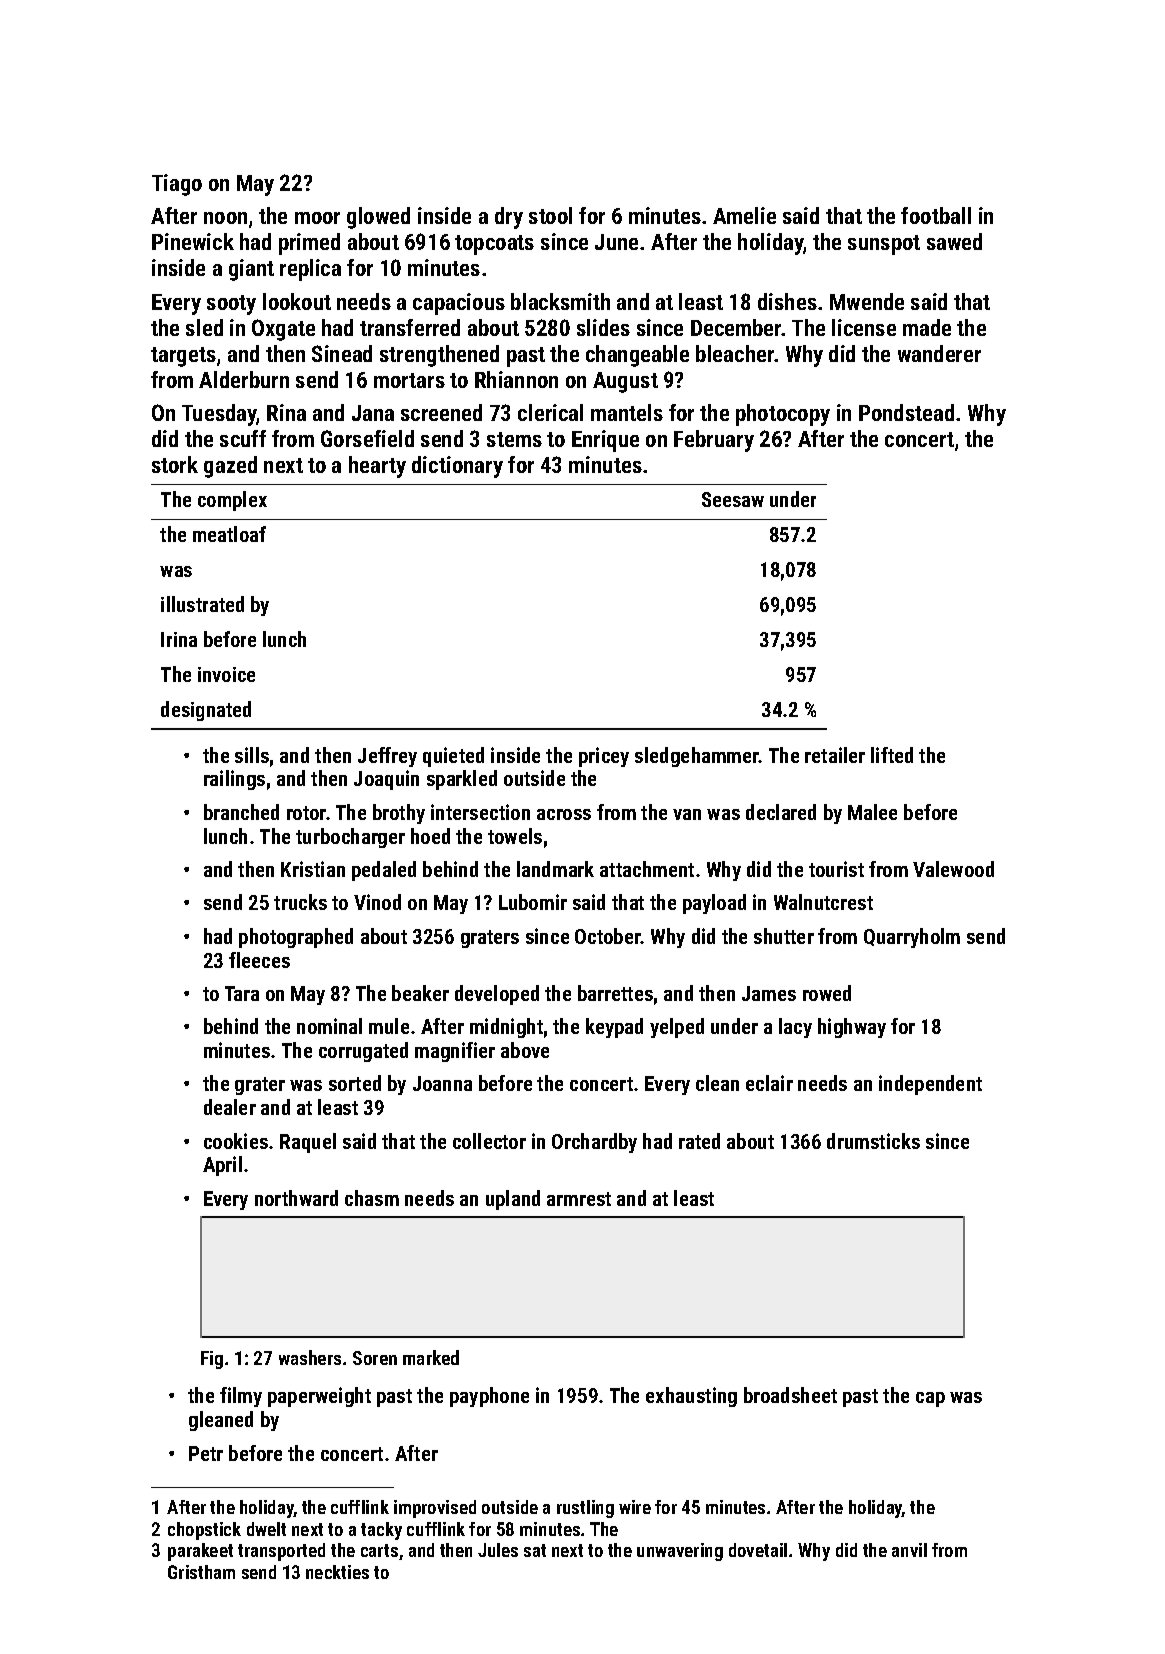  What do you see at coordinates (329, 1026) in the page?
I see `nominal` at bounding box center [329, 1026].
